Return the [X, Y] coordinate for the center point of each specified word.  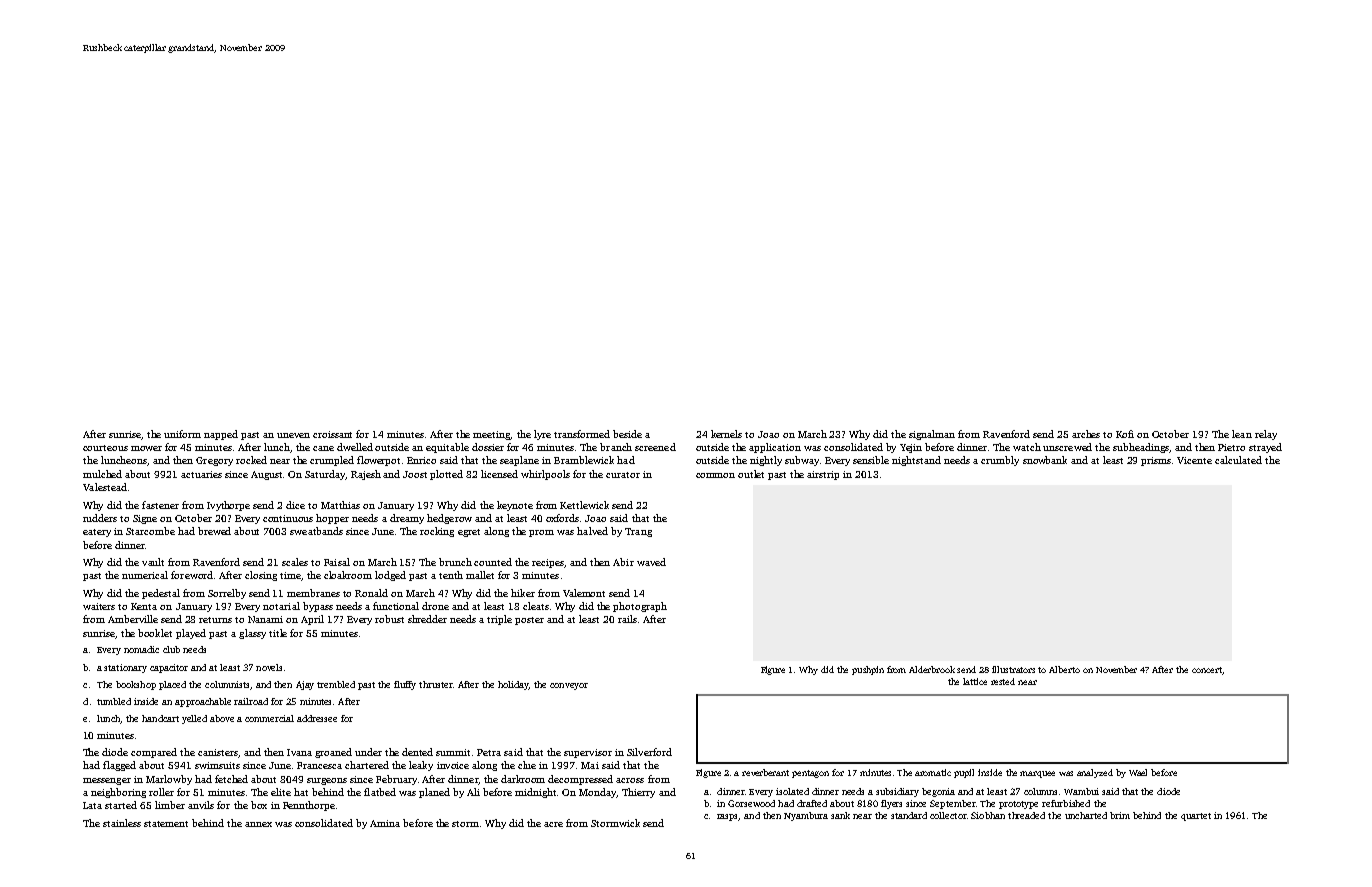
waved [651, 562]
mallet [480, 575]
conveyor [569, 686]
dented [417, 752]
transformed [582, 434]
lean [1242, 434]
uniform [182, 434]
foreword [192, 575]
